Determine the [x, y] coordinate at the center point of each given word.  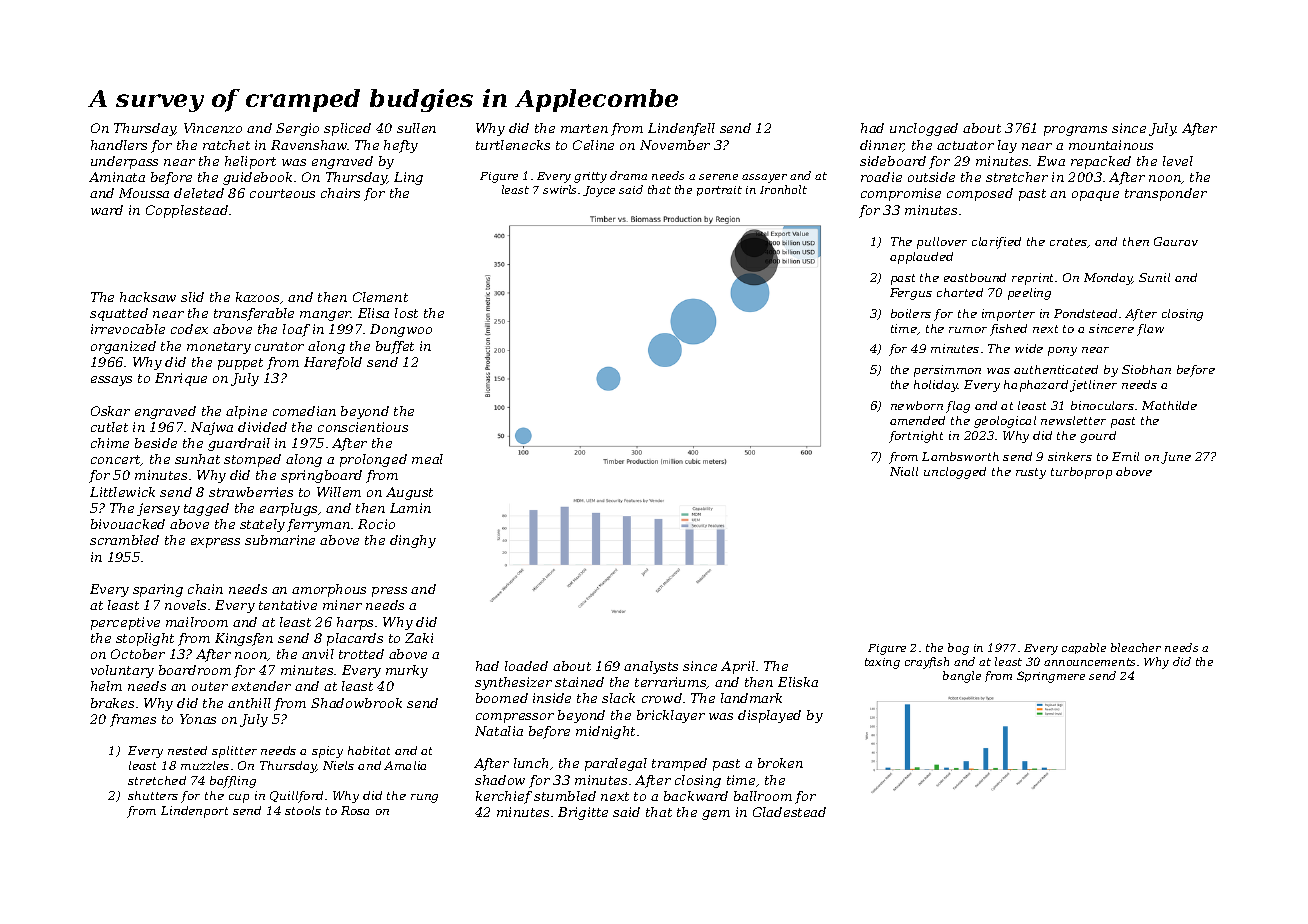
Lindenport [194, 812]
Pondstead [1085, 313]
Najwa [212, 428]
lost [406, 313]
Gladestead [789, 812]
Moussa [144, 193]
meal [427, 459]
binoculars [1102, 405]
